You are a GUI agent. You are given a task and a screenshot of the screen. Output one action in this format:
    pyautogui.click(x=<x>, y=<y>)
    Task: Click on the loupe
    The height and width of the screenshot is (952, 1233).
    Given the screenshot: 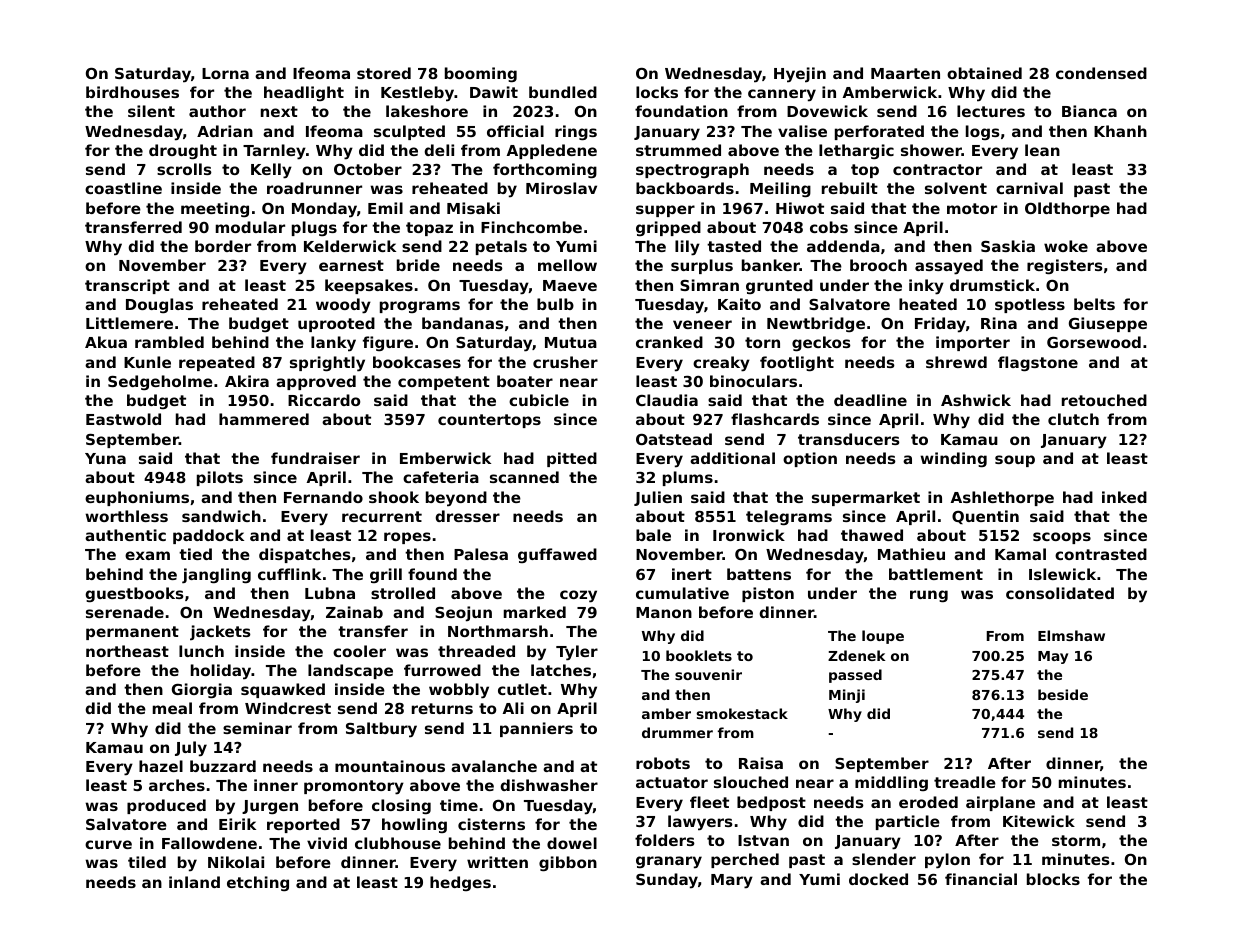 What is the action you would take?
    pyautogui.click(x=883, y=637)
